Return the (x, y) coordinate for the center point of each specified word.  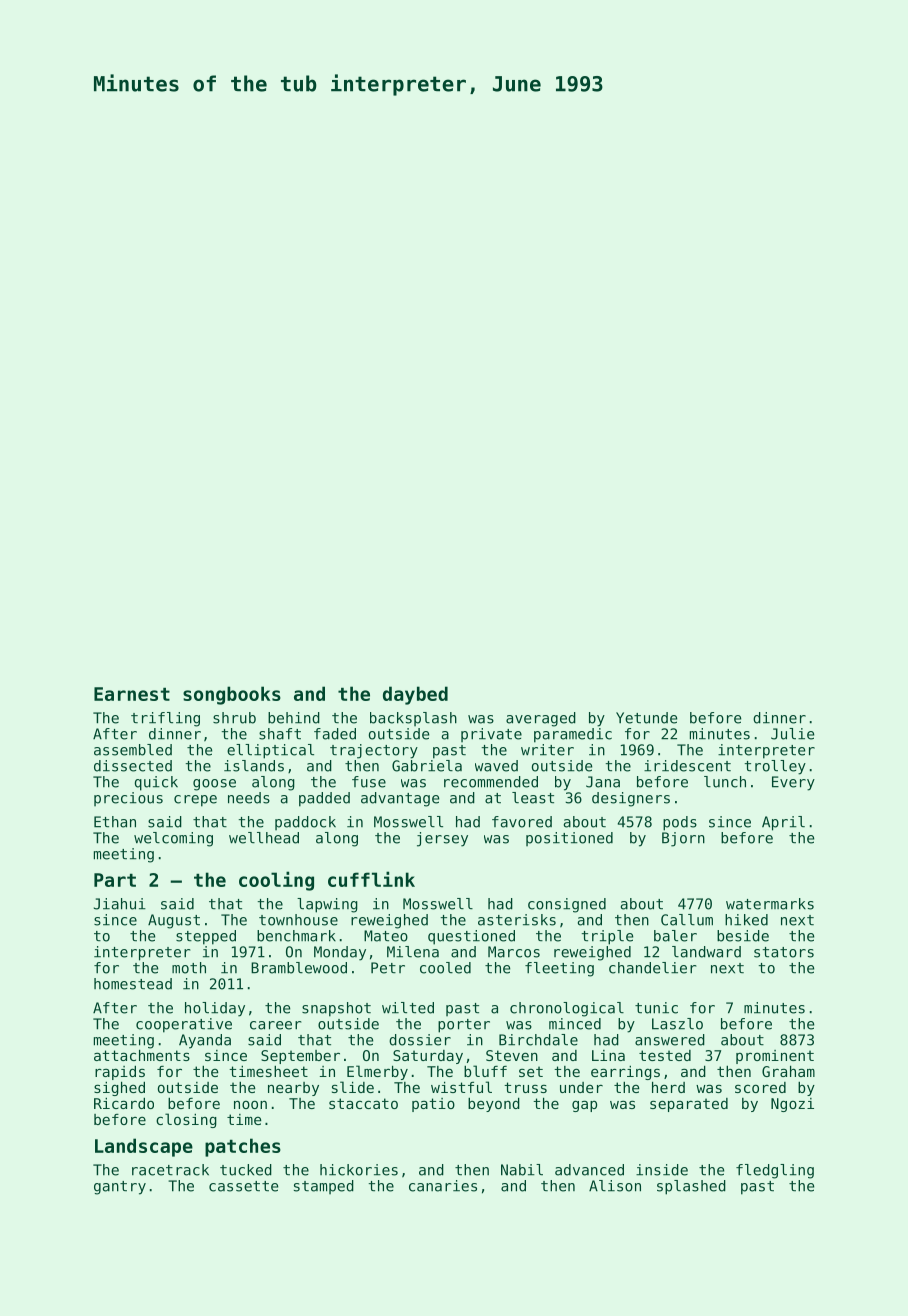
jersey (442, 839)
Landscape (144, 1147)
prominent (775, 1057)
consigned (567, 905)
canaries (443, 1186)
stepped (206, 937)
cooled (445, 968)
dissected (133, 766)
